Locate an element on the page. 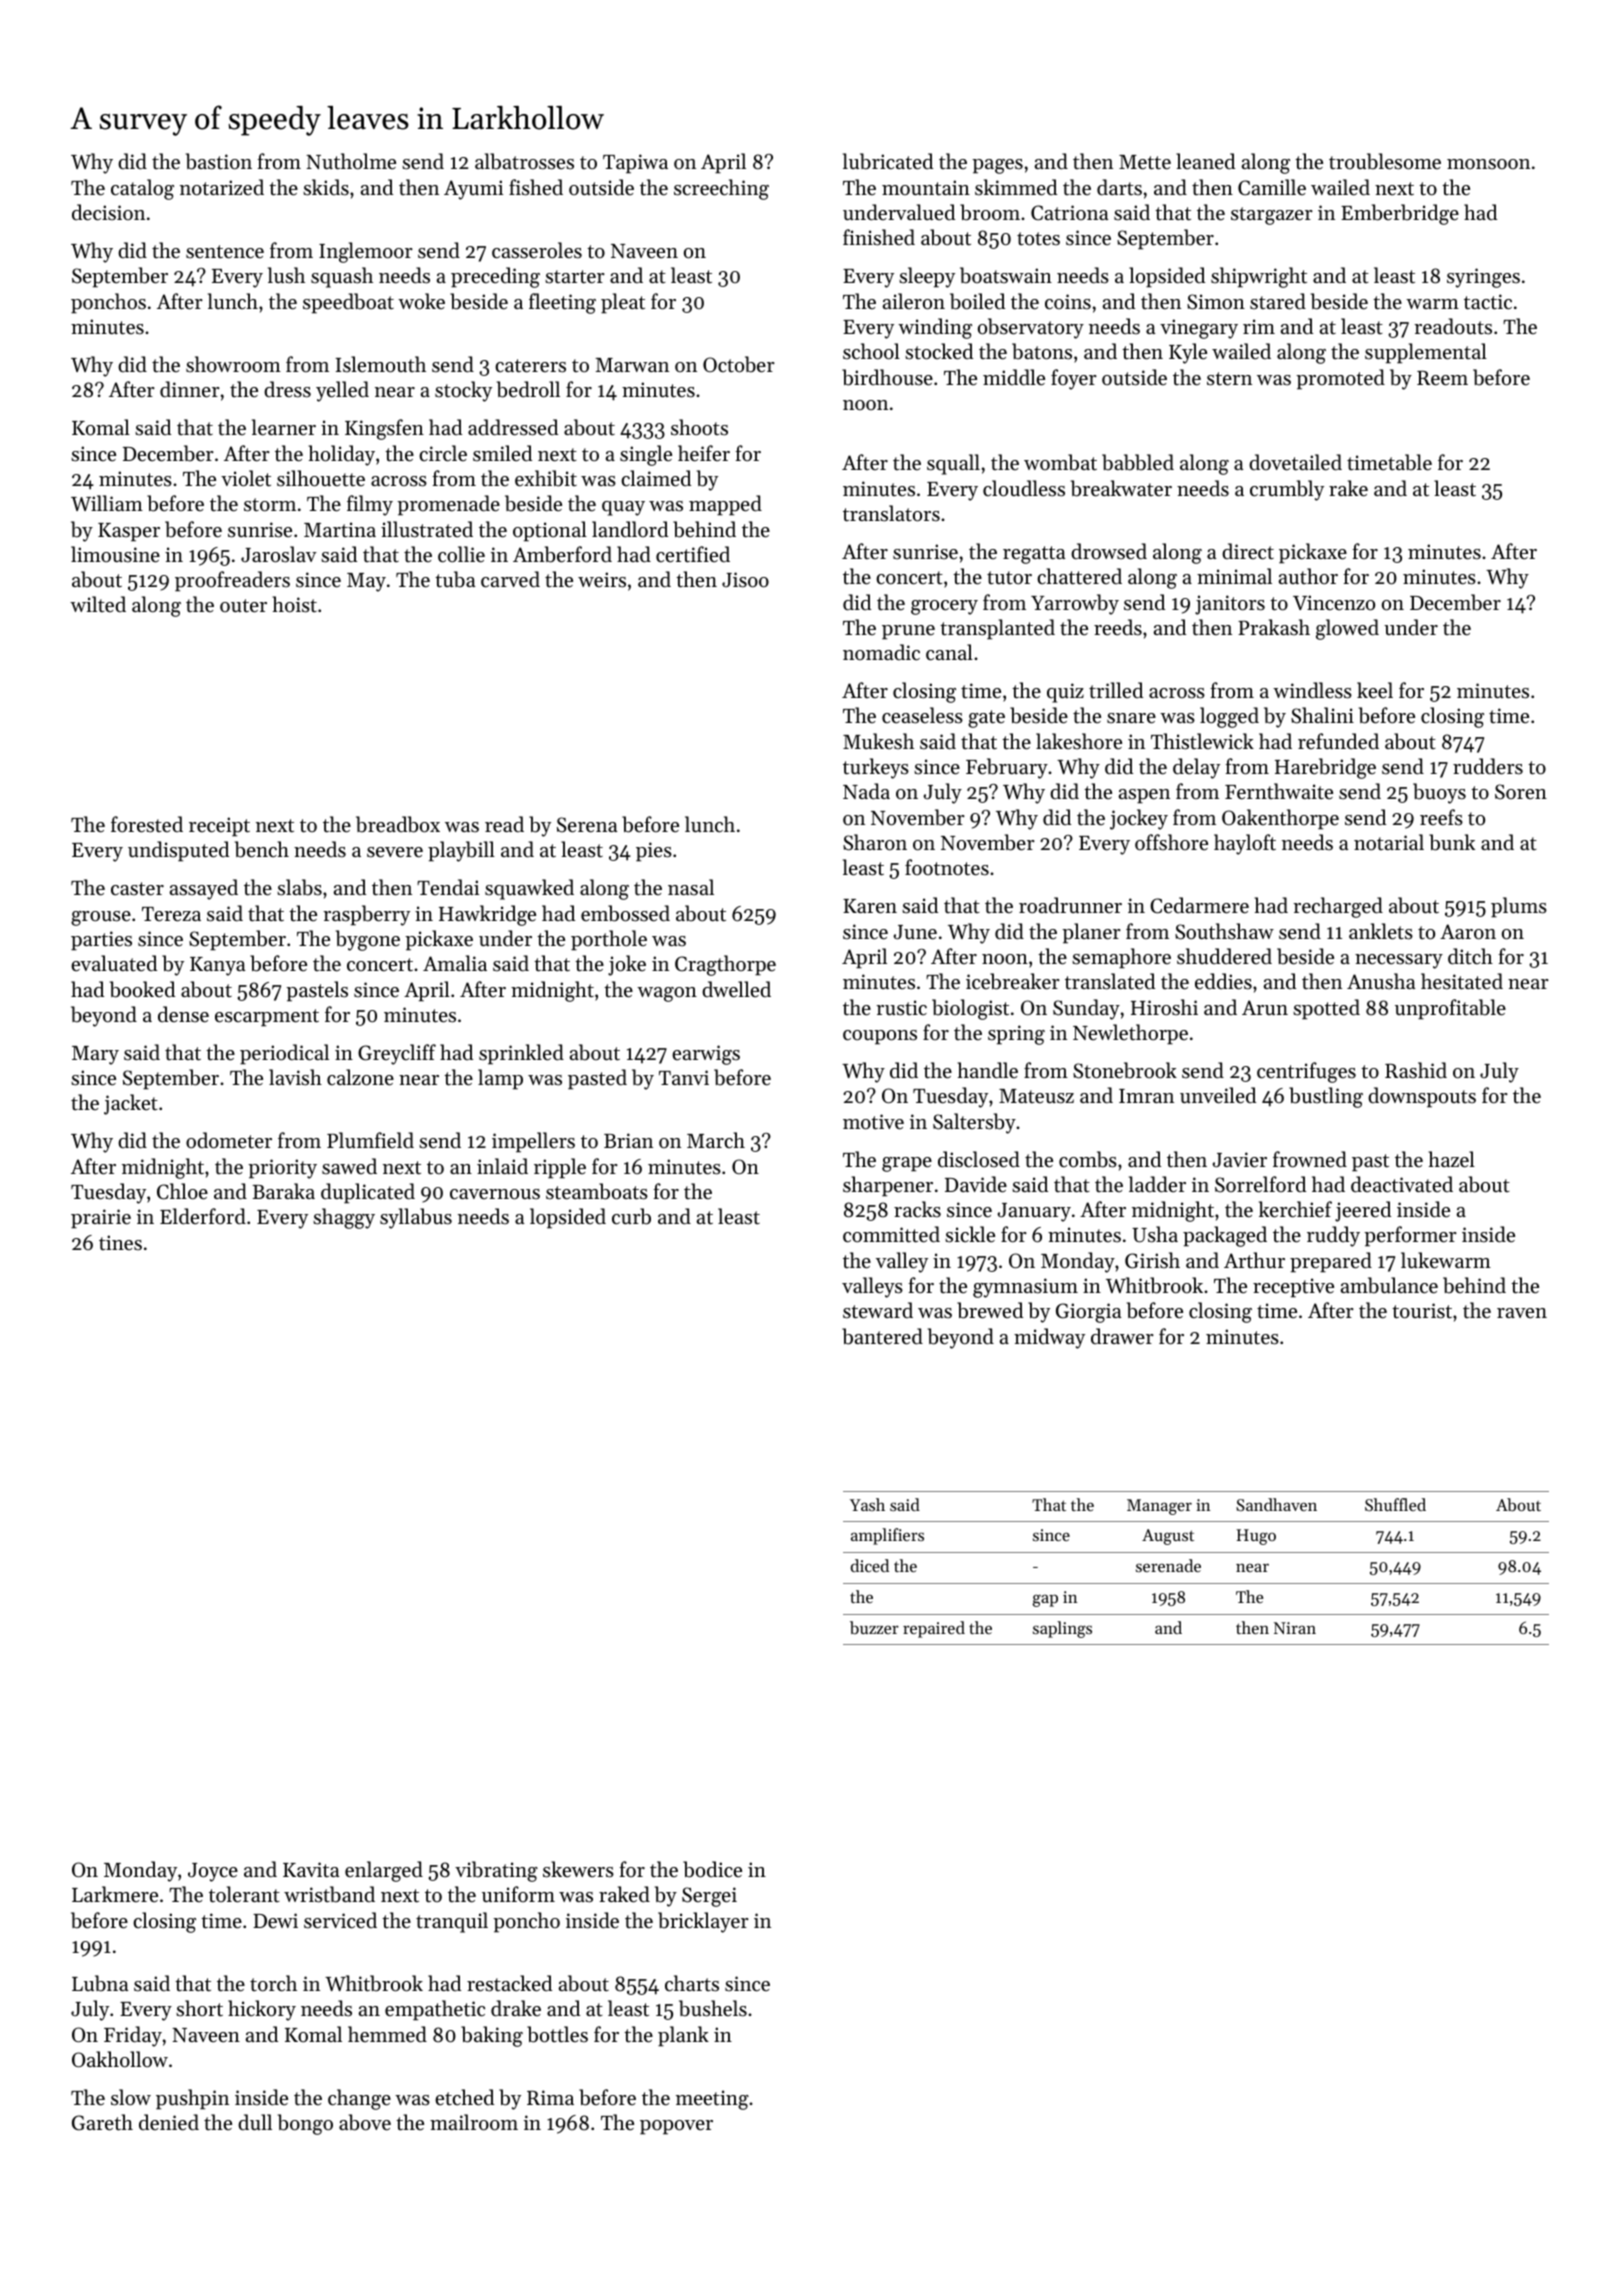  outer is located at coordinates (243, 606).
